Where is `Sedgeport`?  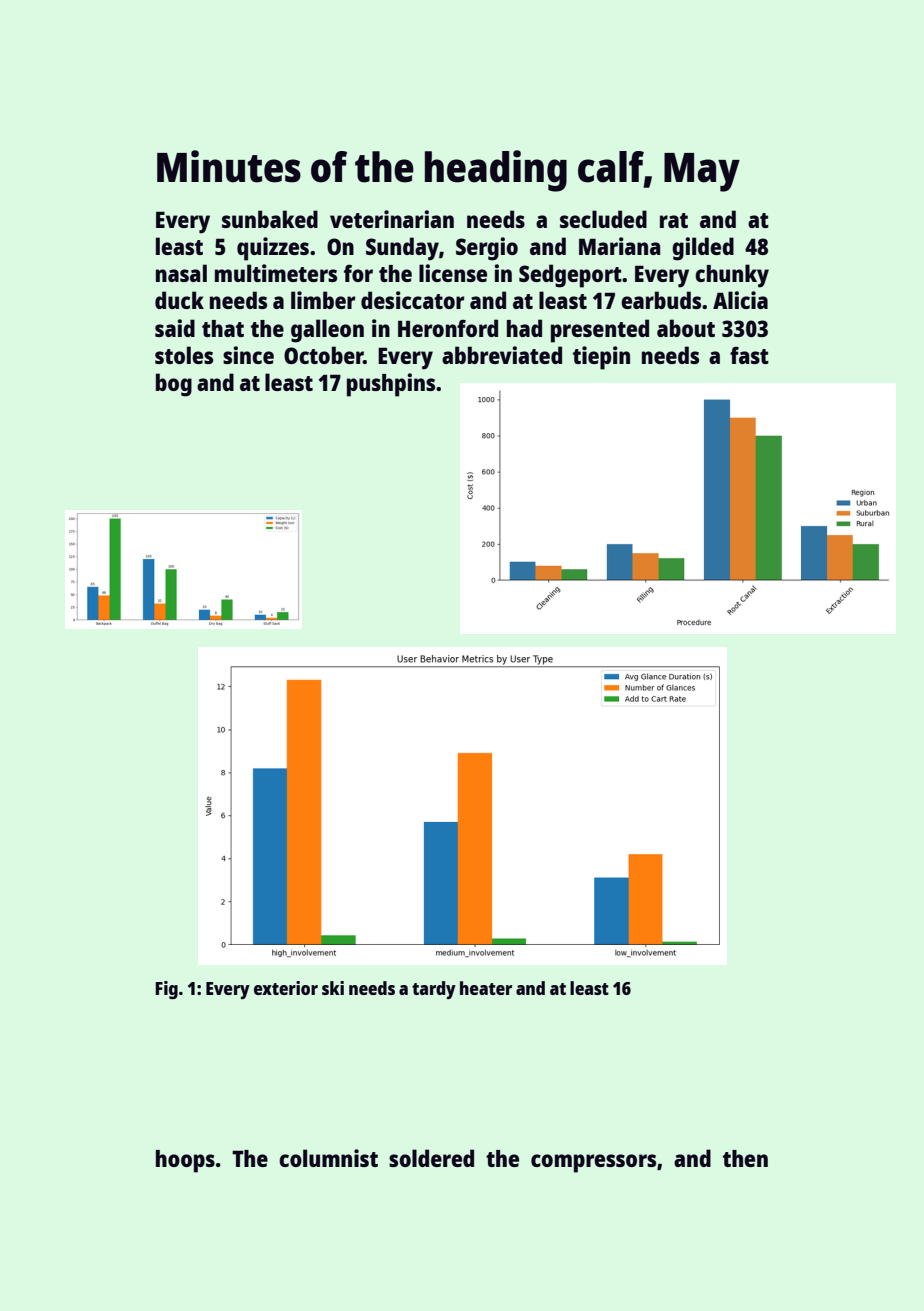 Sedgeport is located at coordinates (570, 276).
